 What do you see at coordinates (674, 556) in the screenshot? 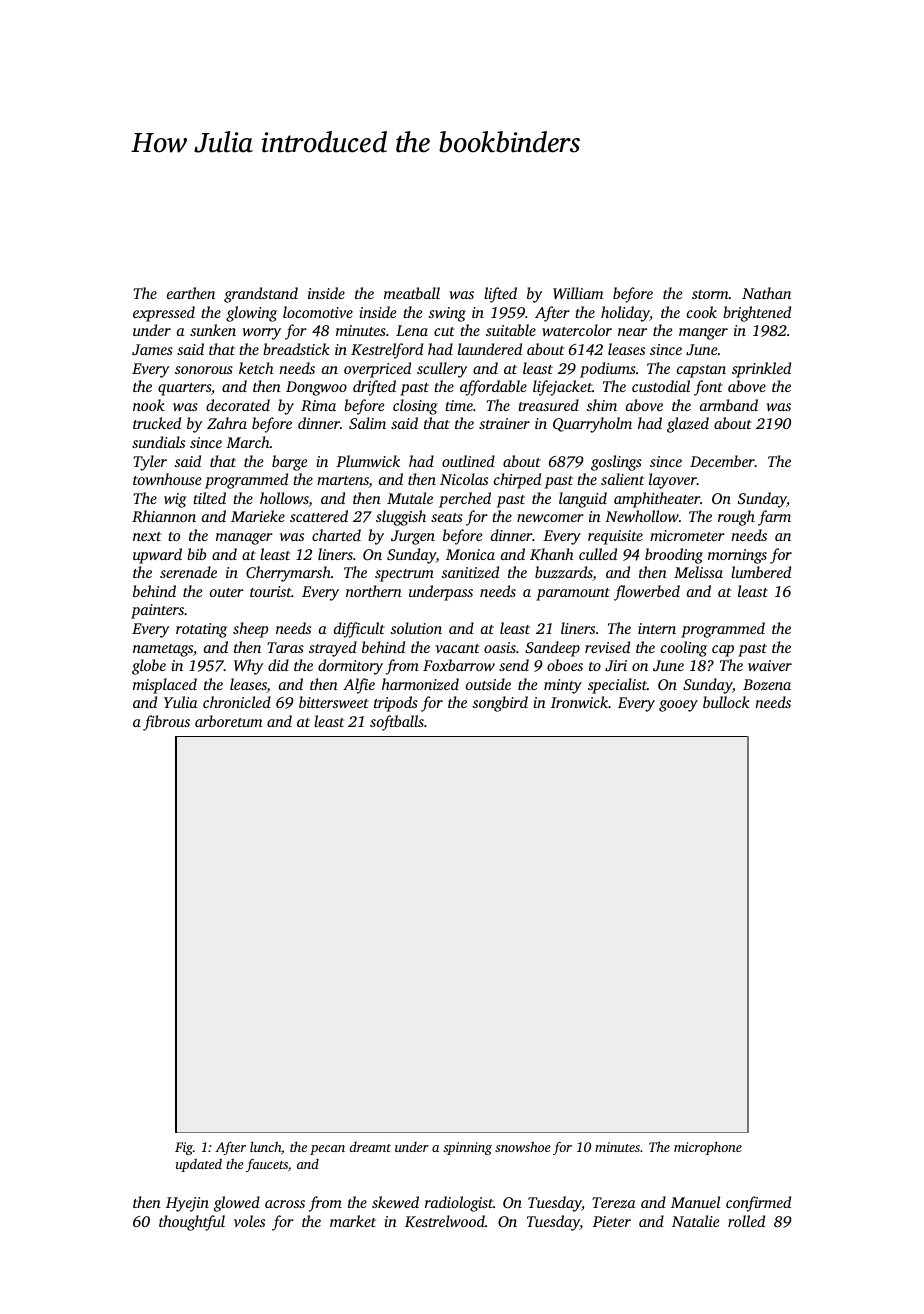
I see `brooding` at bounding box center [674, 556].
